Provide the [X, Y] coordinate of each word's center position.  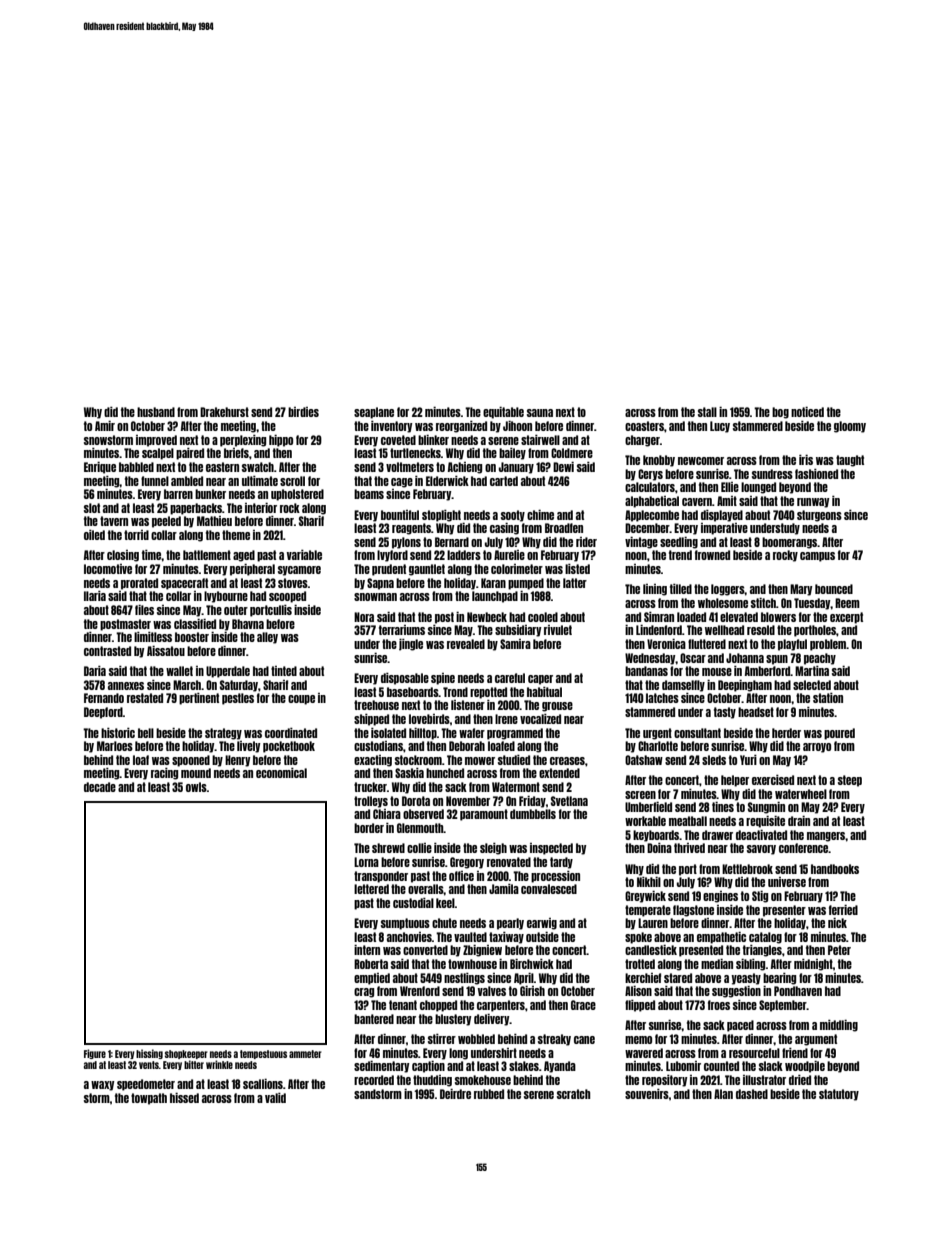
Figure [95, 1054]
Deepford [103, 713]
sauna [540, 413]
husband [156, 412]
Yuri [748, 760]
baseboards [413, 692]
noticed [807, 412]
